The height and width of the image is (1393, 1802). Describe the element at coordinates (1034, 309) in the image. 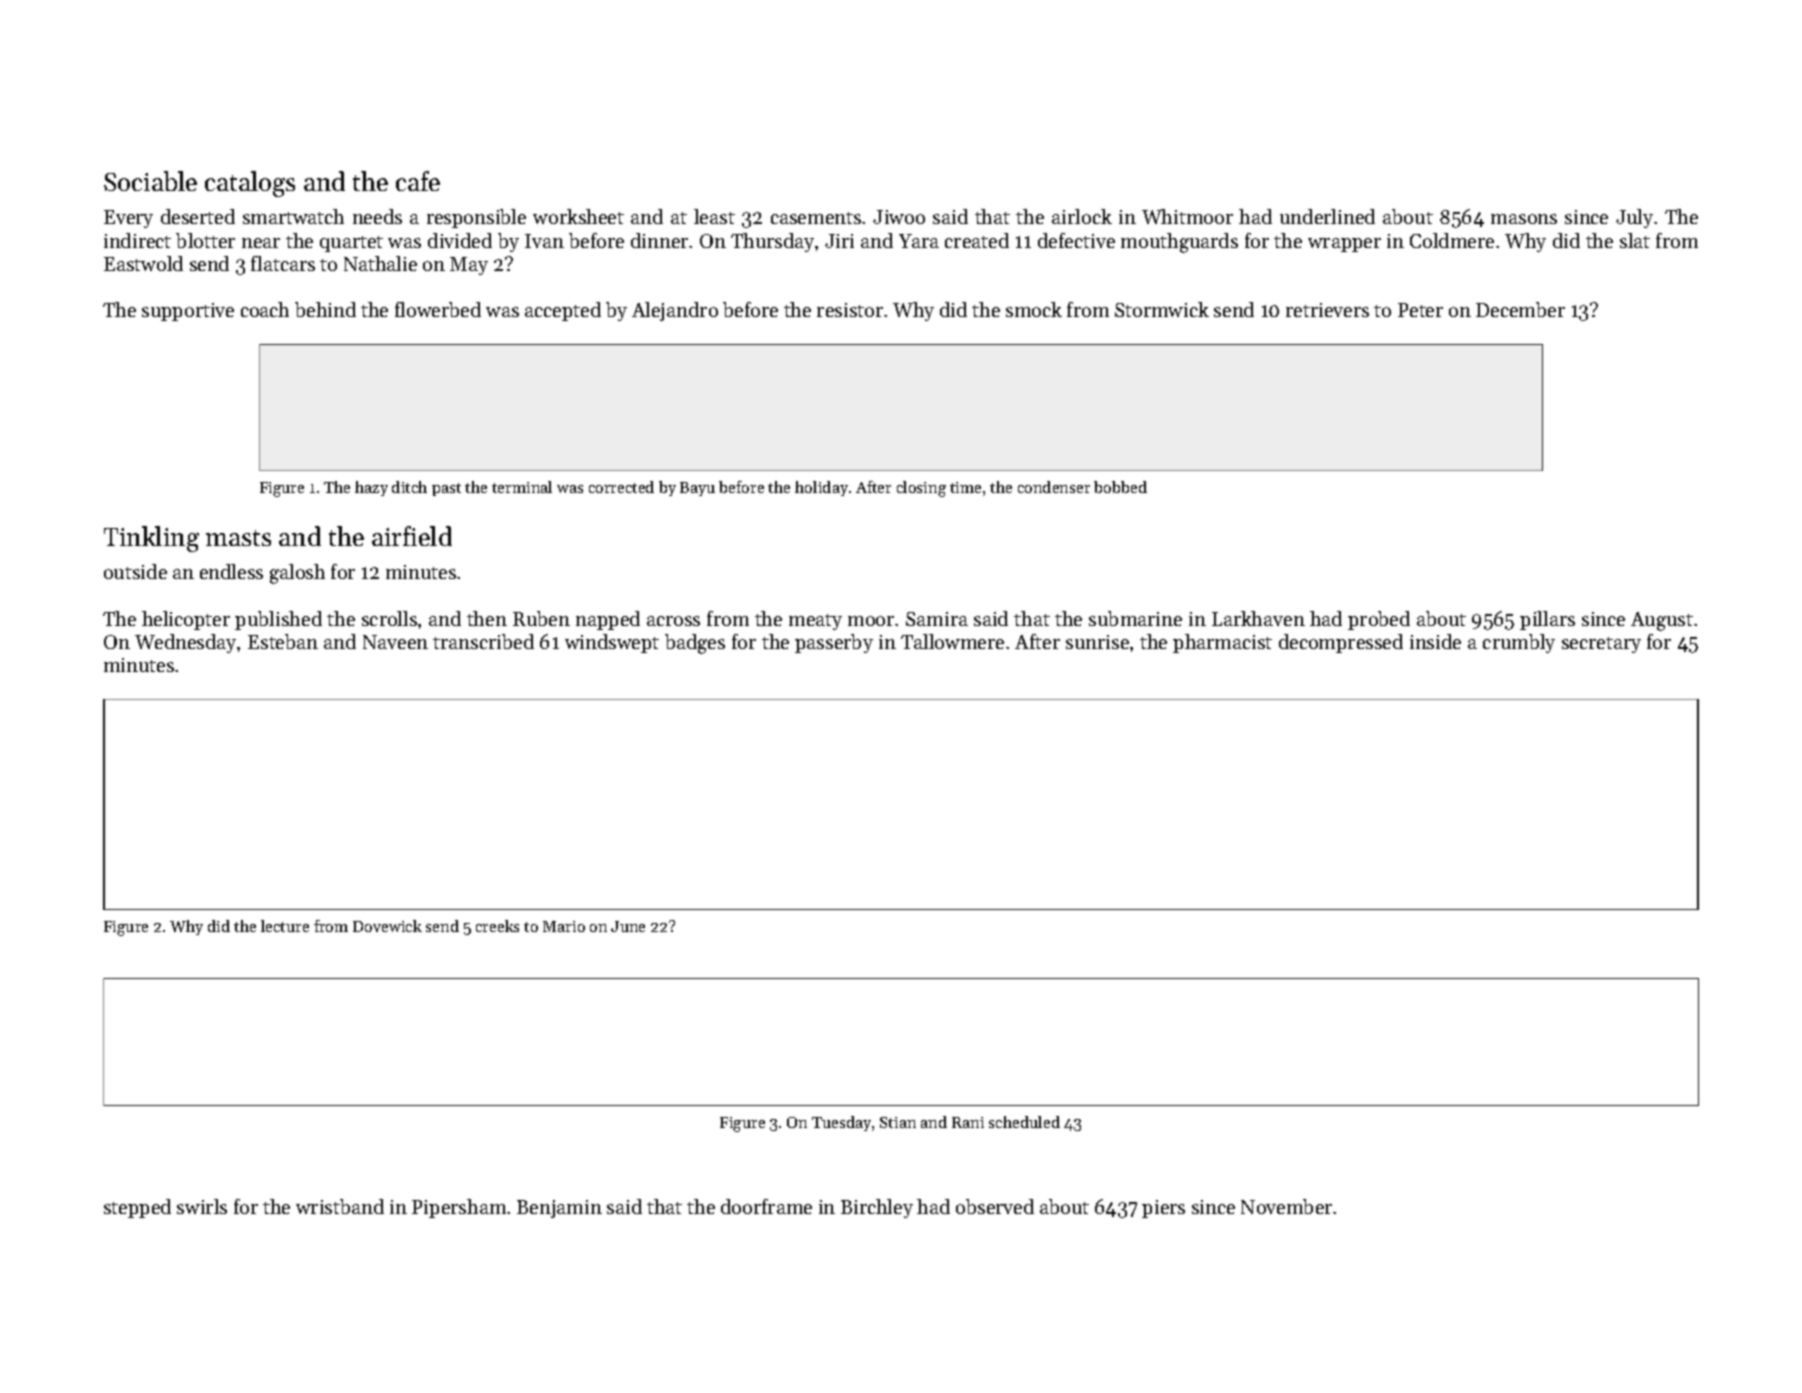

I see `smock` at that location.
